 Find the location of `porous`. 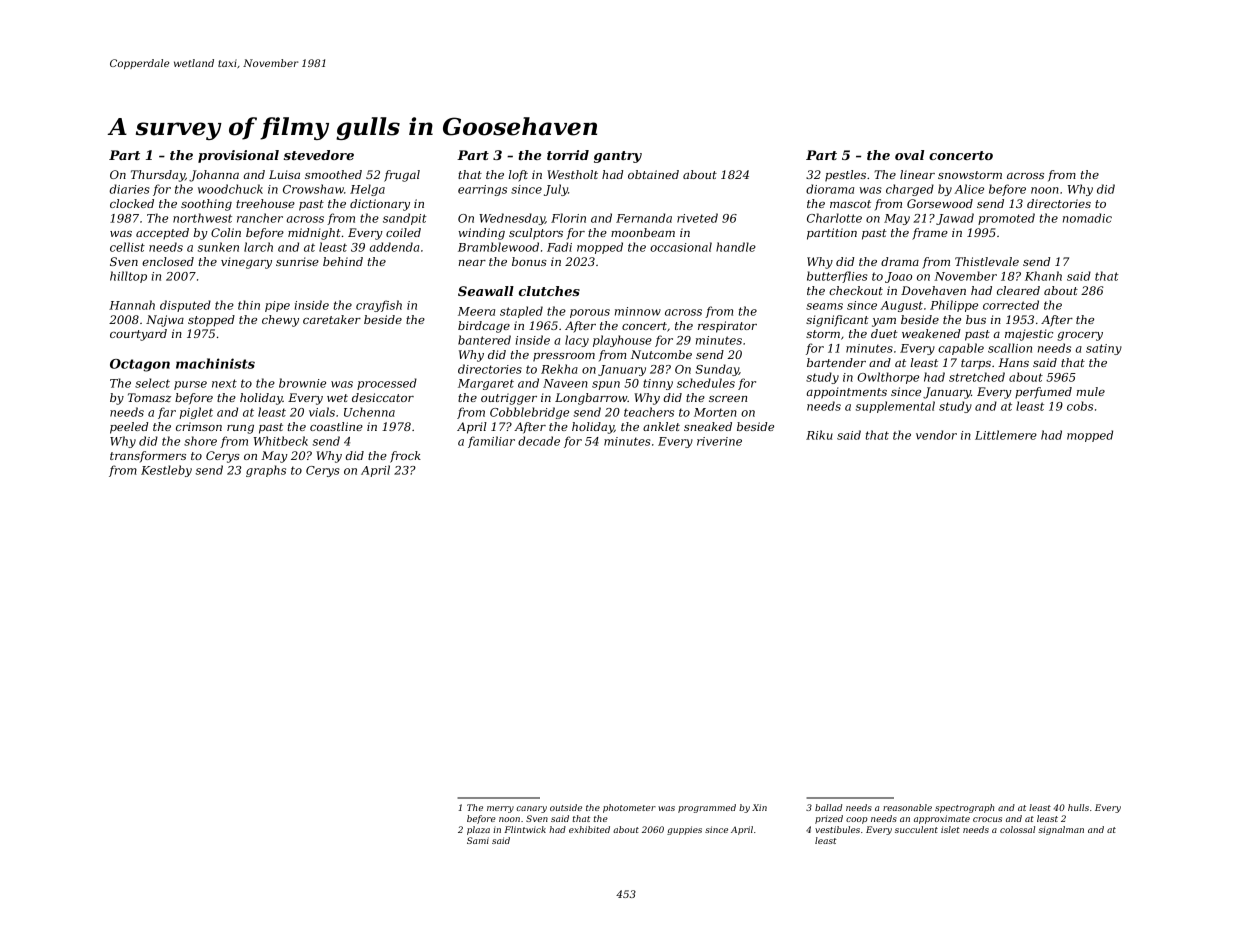

porous is located at coordinates (590, 313).
